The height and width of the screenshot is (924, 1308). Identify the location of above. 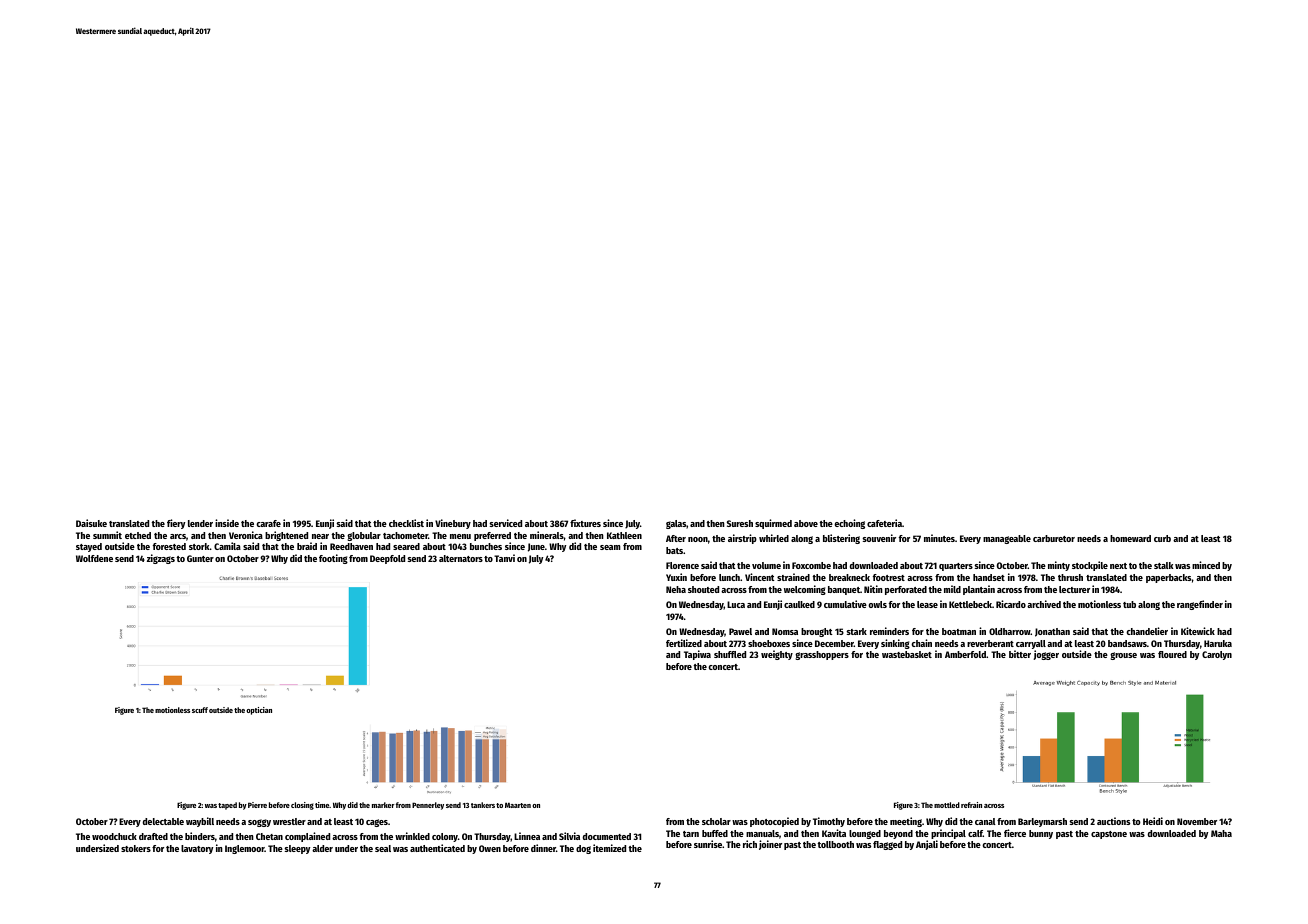
(806, 523).
